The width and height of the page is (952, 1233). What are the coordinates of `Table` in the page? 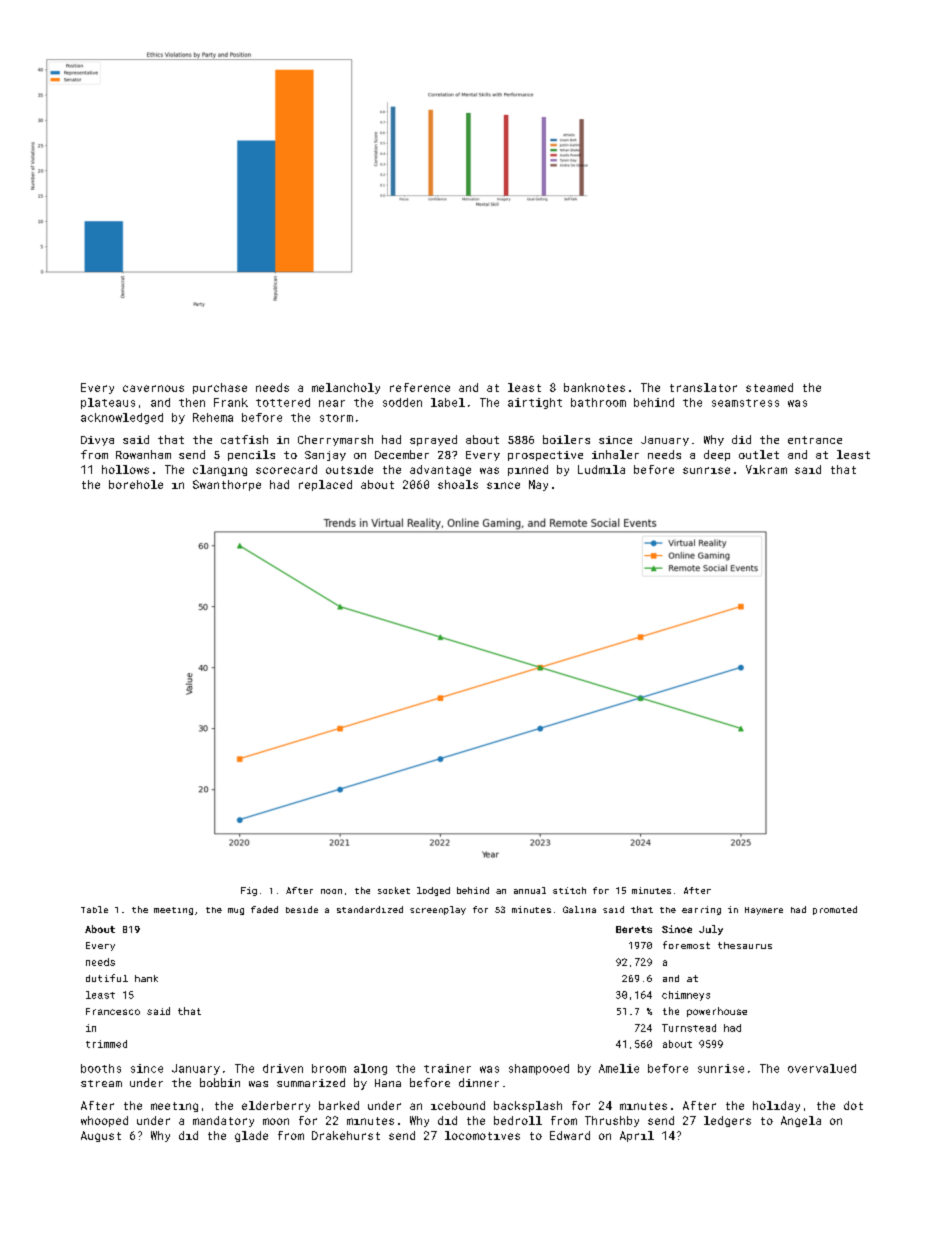 It's located at (94, 909).
